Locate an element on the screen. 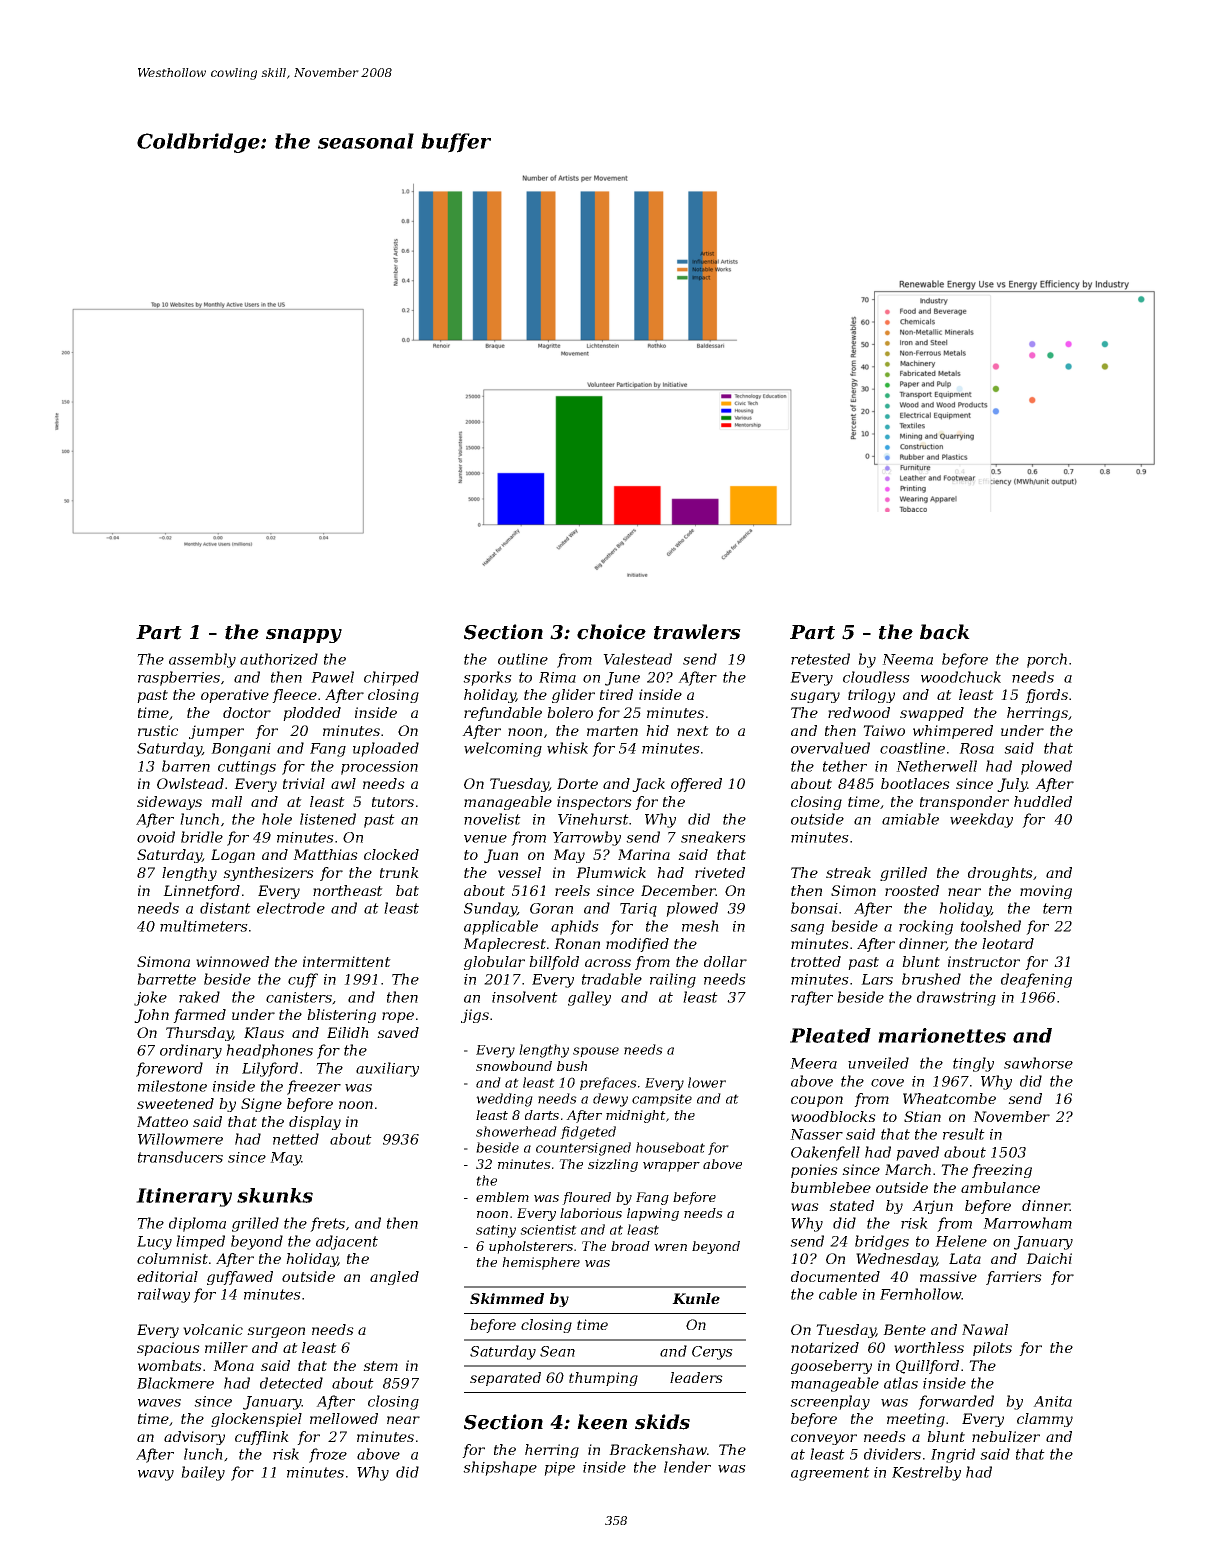  toolshed is located at coordinates (991, 926).
